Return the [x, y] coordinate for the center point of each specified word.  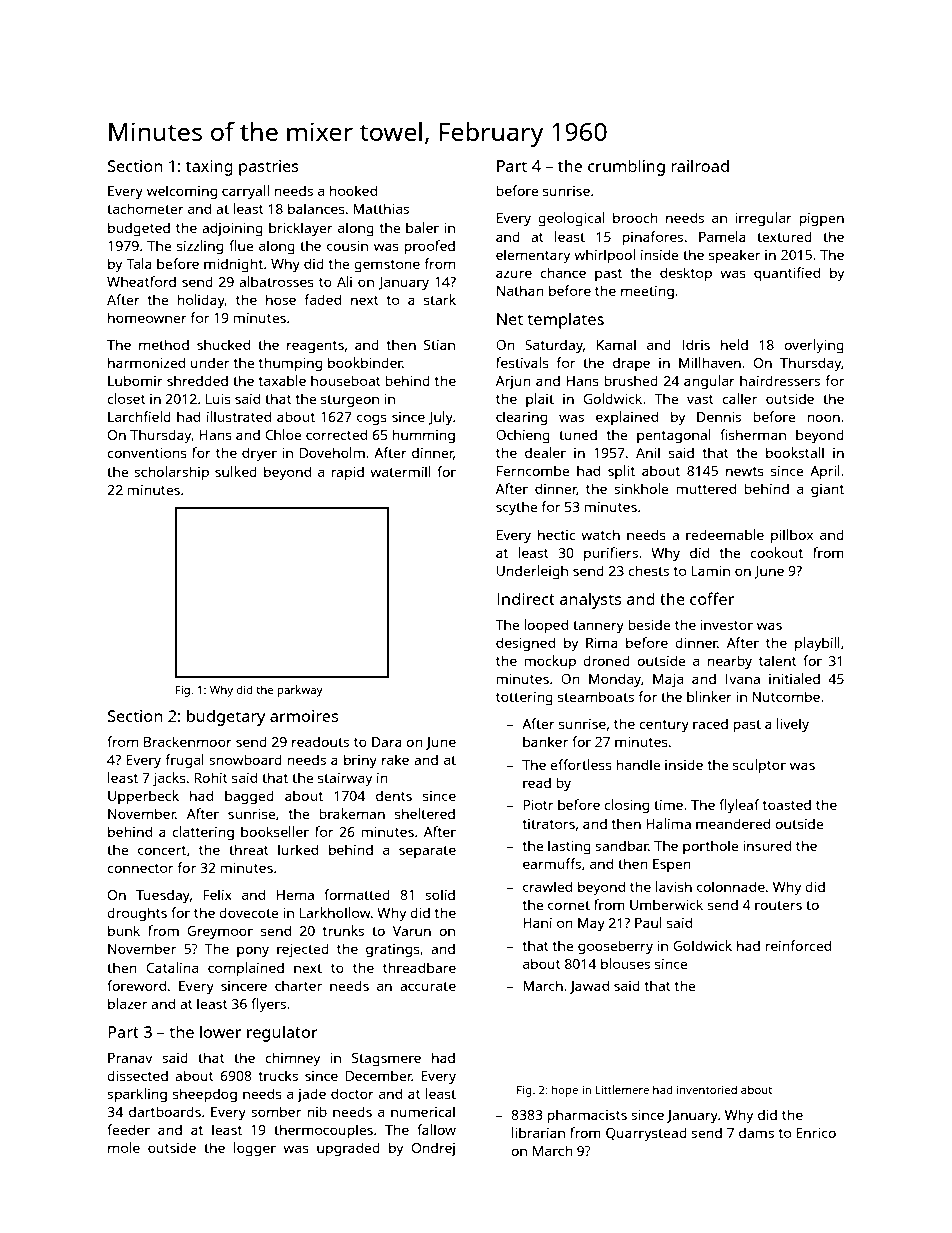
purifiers [611, 554]
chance [563, 272]
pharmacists [587, 1116]
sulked [236, 471]
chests [648, 570]
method [164, 344]
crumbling [626, 167]
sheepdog [205, 1095]
